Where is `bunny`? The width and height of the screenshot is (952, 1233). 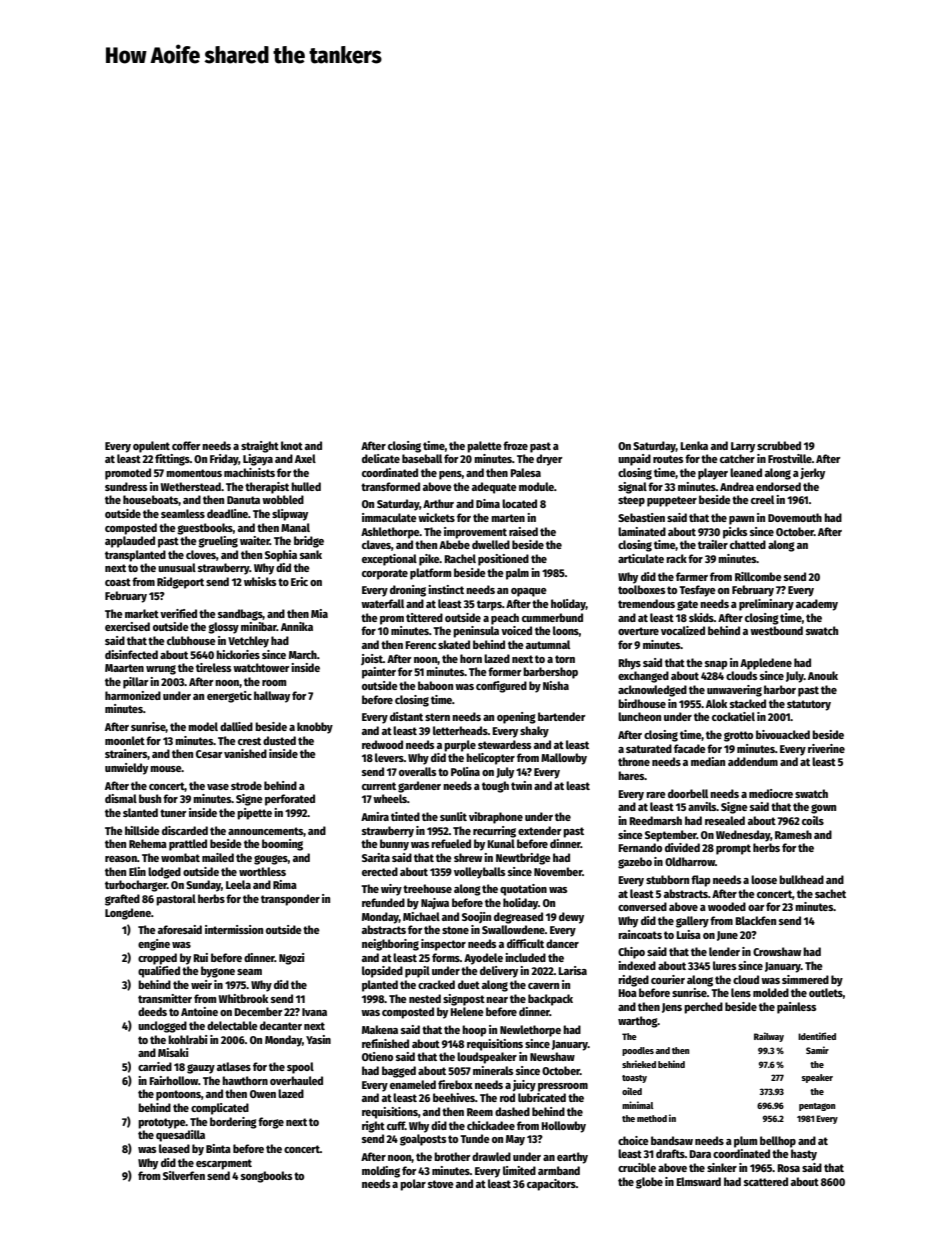 bunny is located at coordinates (394, 845).
